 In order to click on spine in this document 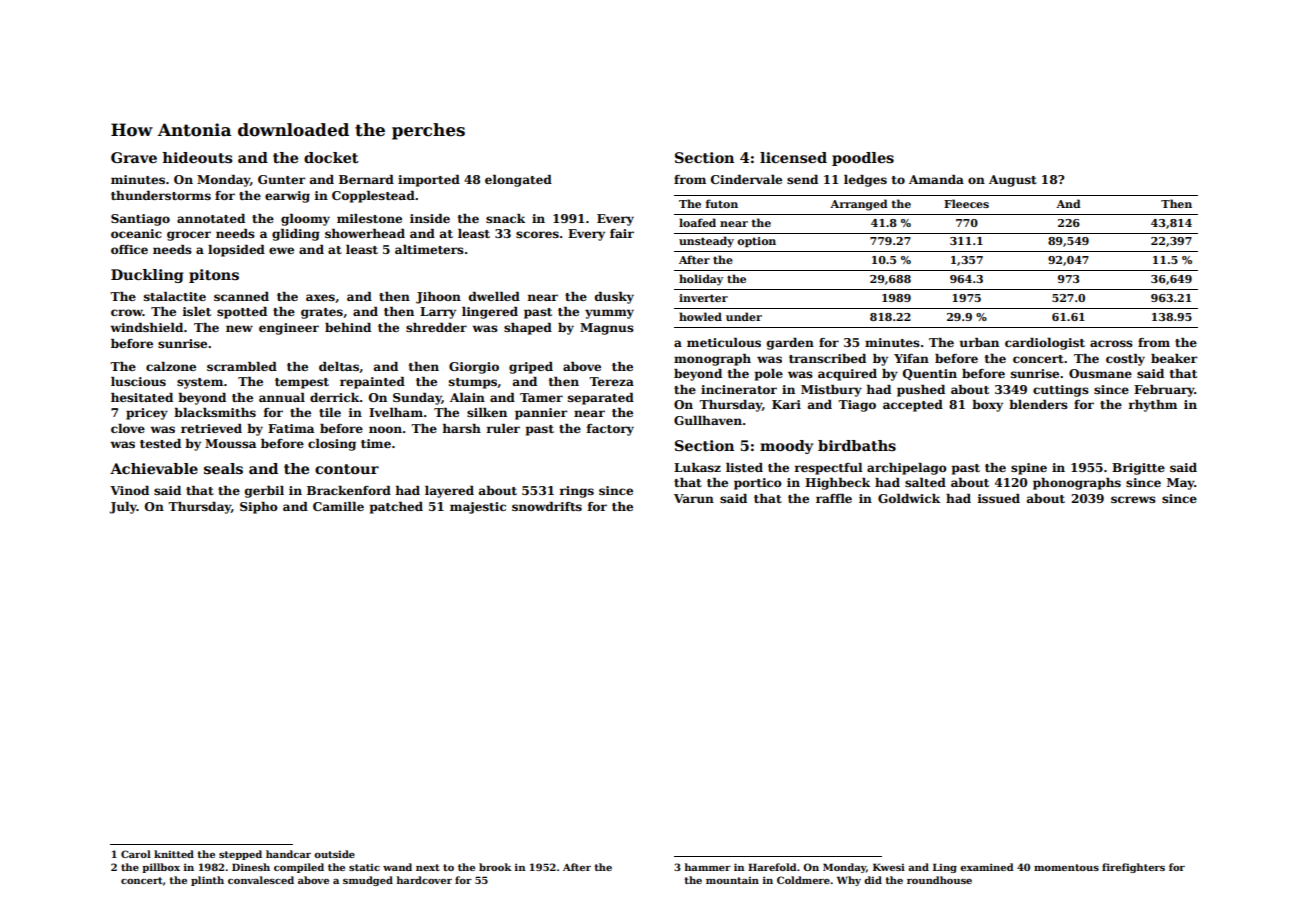, I will do `click(1029, 469)`.
